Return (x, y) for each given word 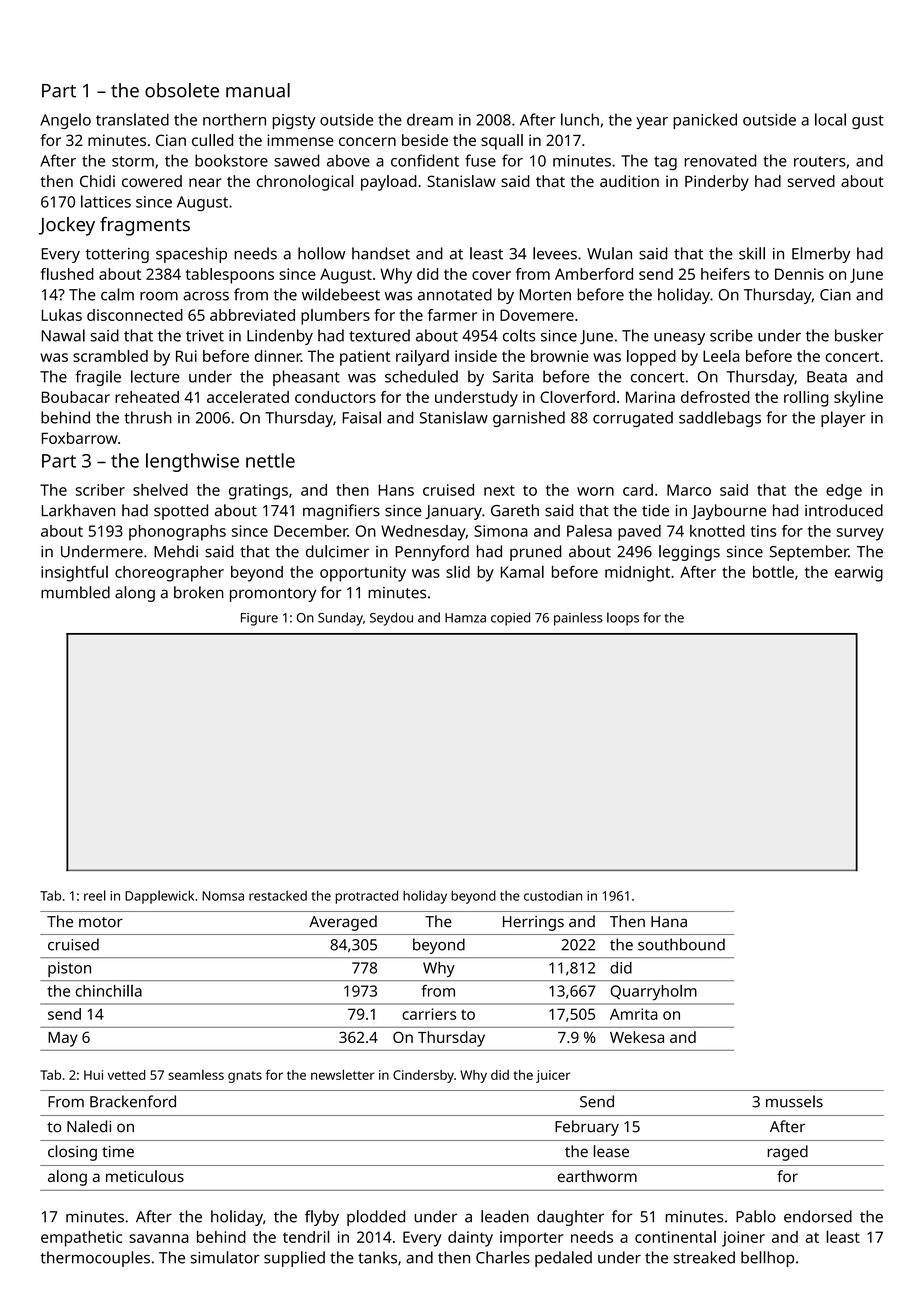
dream (430, 119)
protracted (366, 897)
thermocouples (95, 1259)
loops (623, 619)
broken (199, 592)
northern (234, 119)
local (830, 119)
